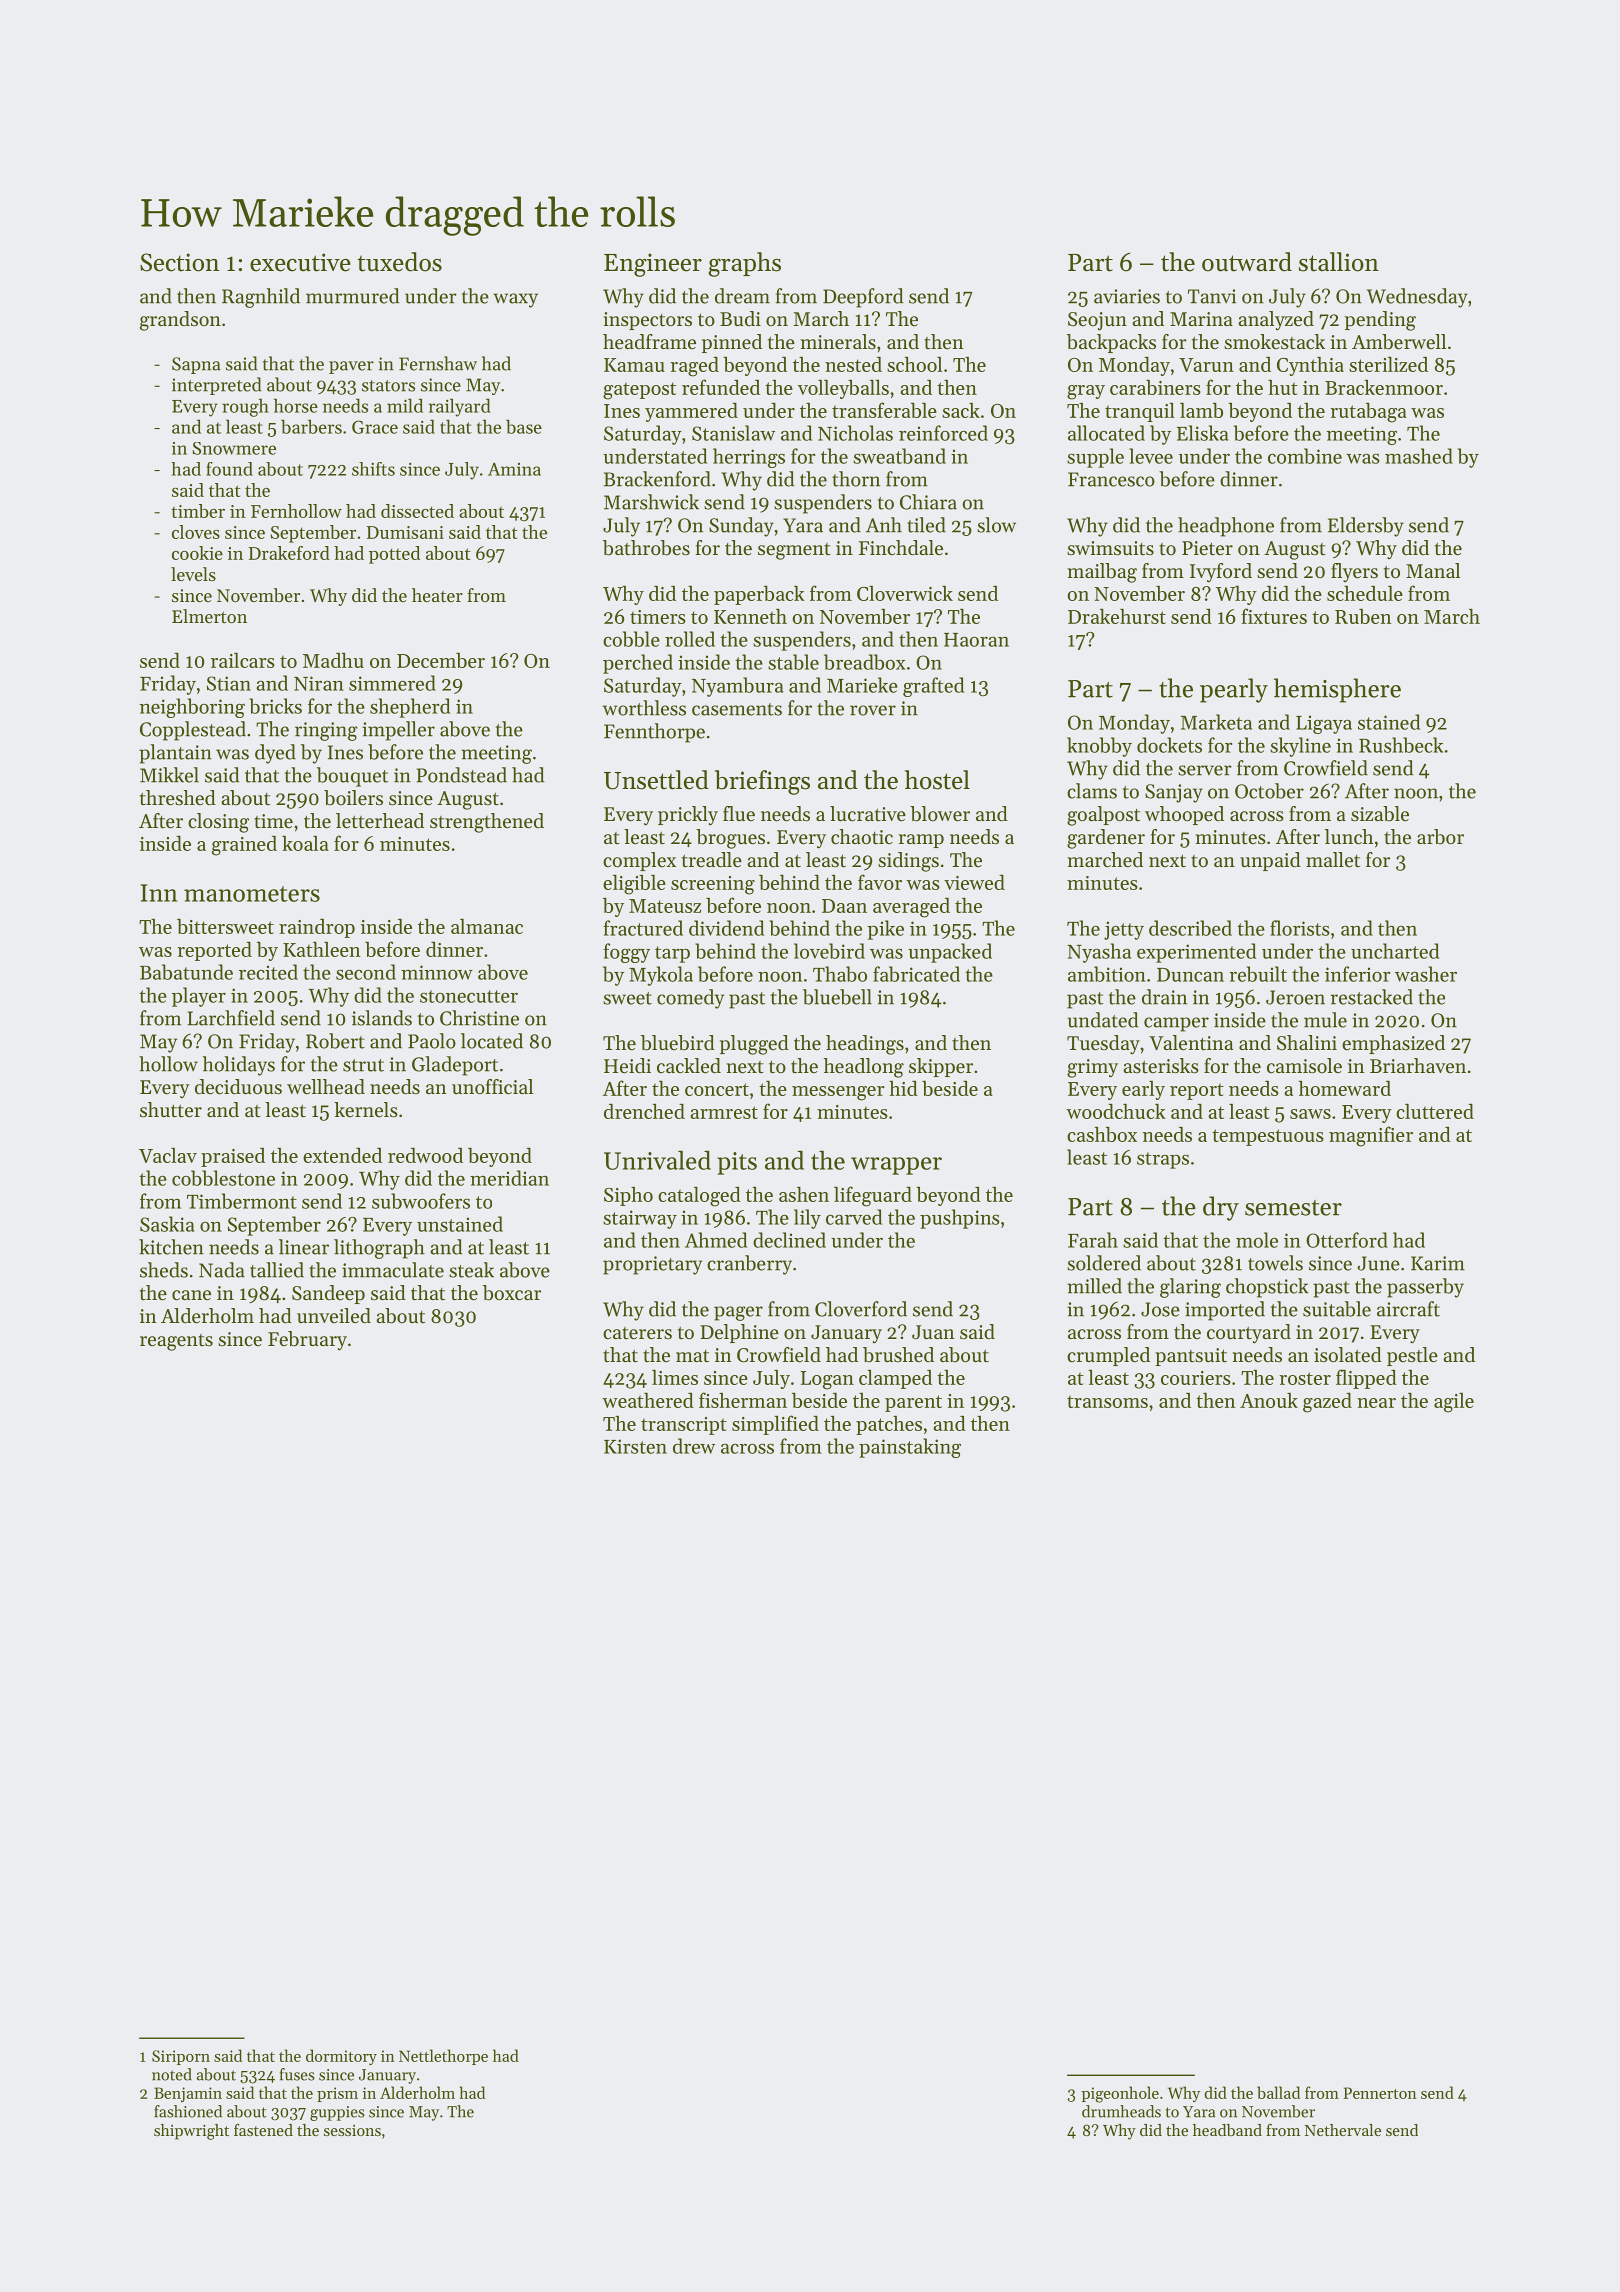  What do you see at coordinates (334, 1315) in the image?
I see `unveiled` at bounding box center [334, 1315].
